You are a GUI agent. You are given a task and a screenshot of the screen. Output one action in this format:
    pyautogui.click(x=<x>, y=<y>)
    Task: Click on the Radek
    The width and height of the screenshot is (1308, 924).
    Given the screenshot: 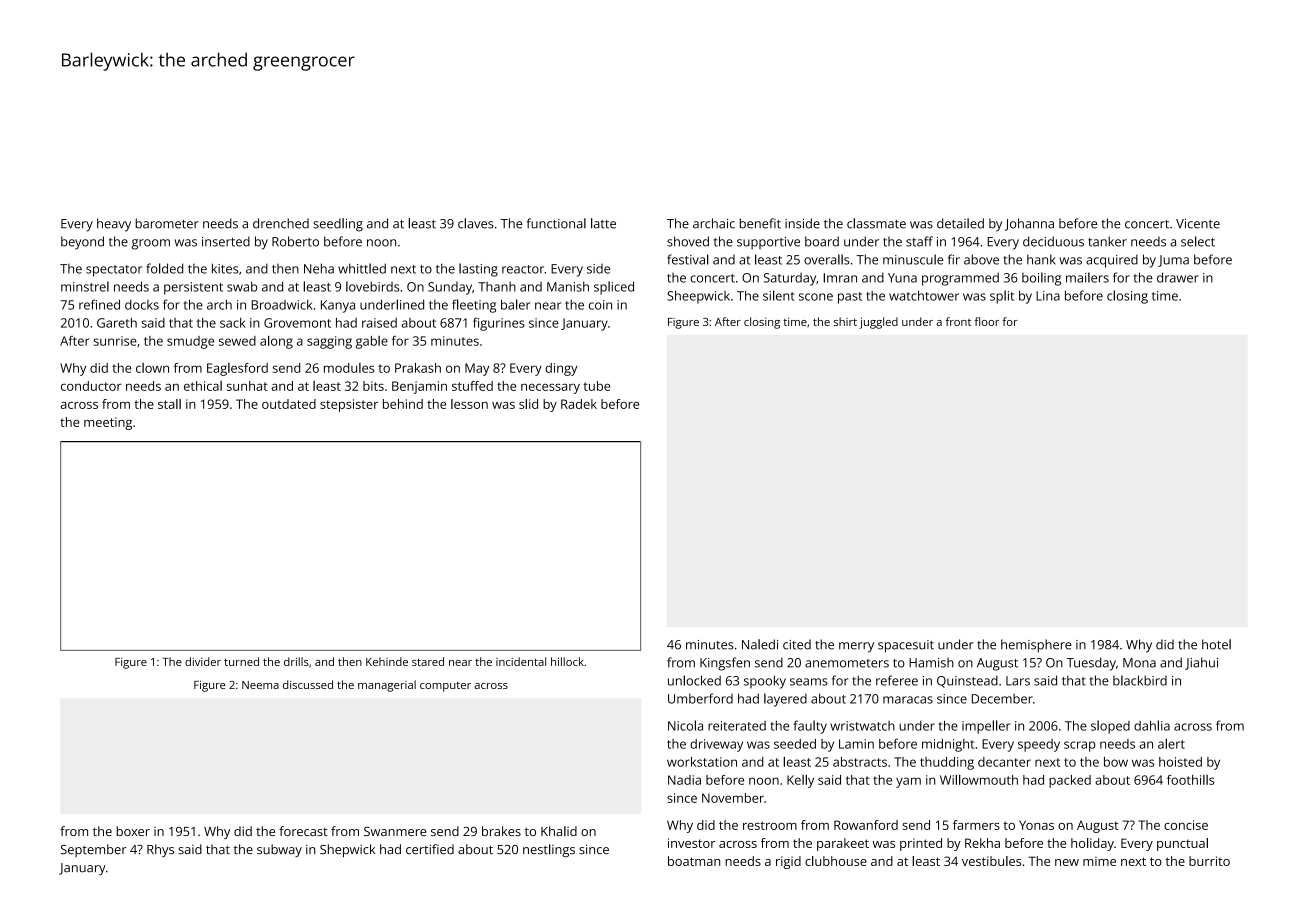 What is the action you would take?
    pyautogui.click(x=579, y=404)
